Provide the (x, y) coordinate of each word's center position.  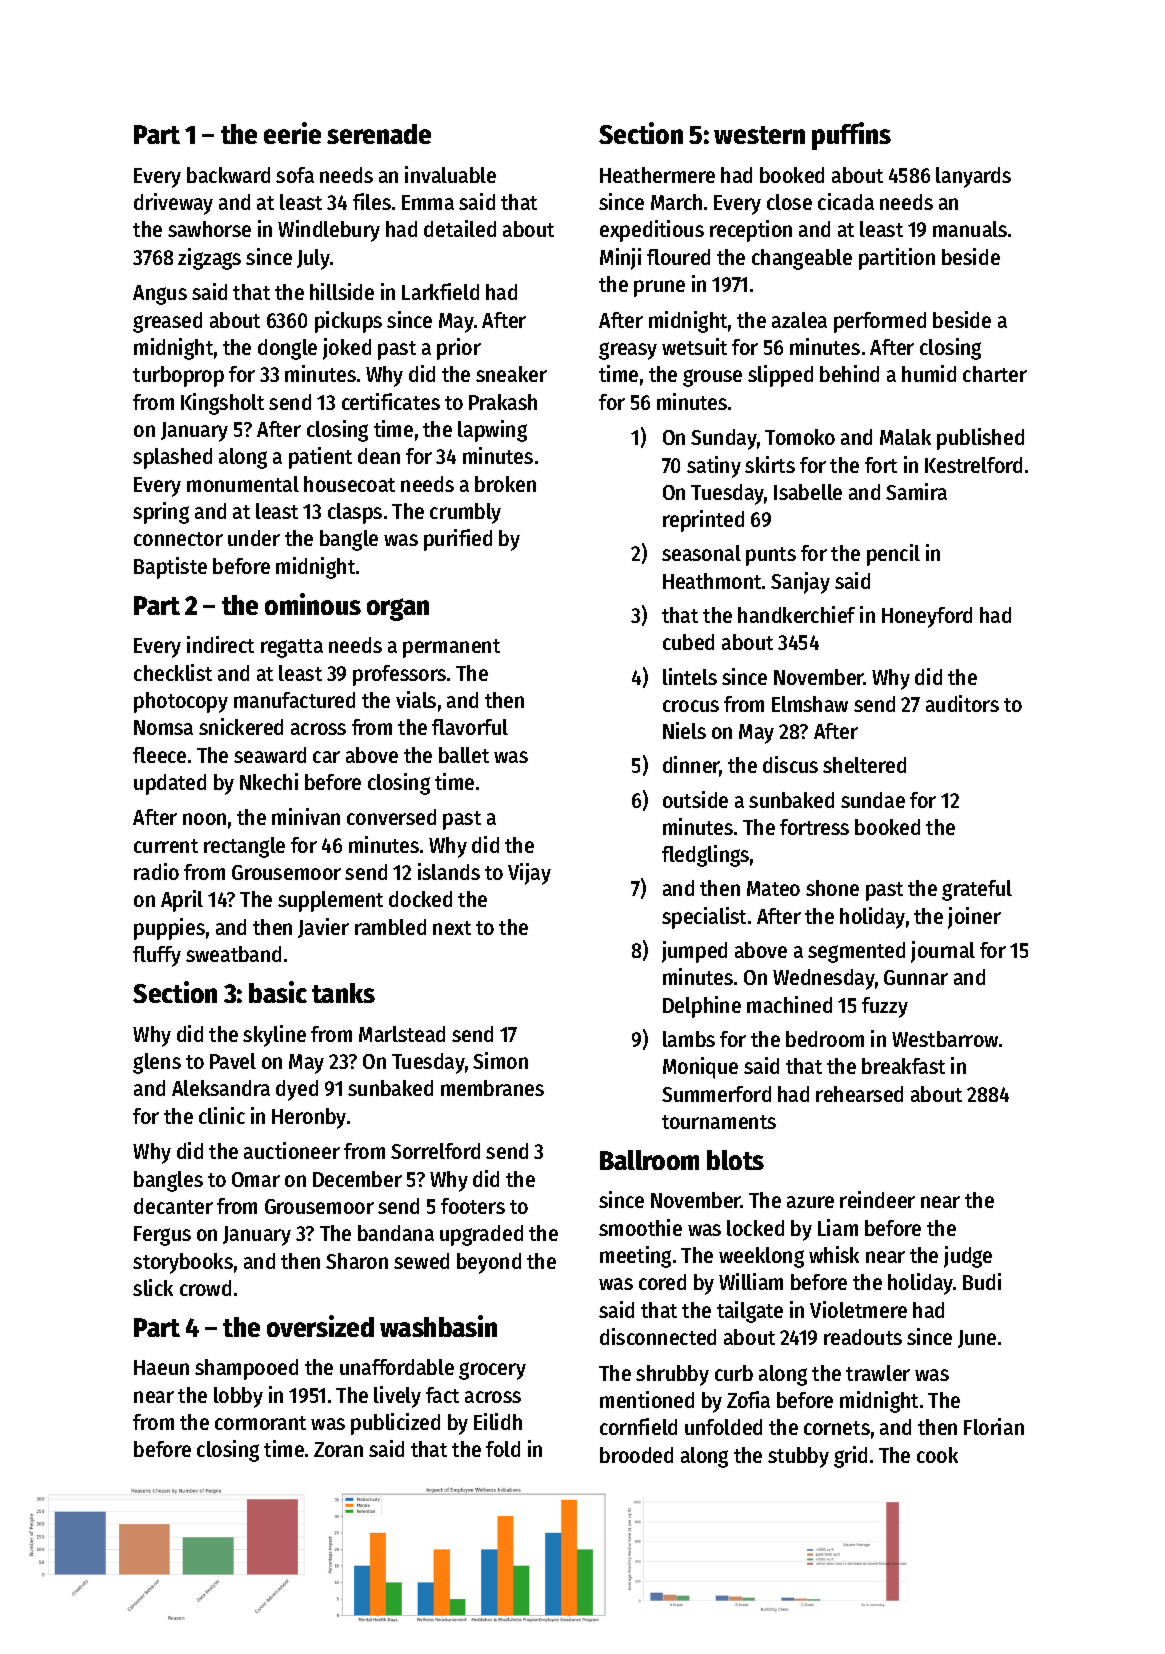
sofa (295, 175)
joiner (974, 918)
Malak (905, 437)
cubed (688, 642)
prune (659, 288)
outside (695, 799)
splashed (172, 458)
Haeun (161, 1367)
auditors (962, 703)
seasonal (701, 553)
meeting (635, 1257)
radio (156, 871)
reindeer (877, 1199)
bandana (396, 1233)
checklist (173, 672)
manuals (970, 229)
